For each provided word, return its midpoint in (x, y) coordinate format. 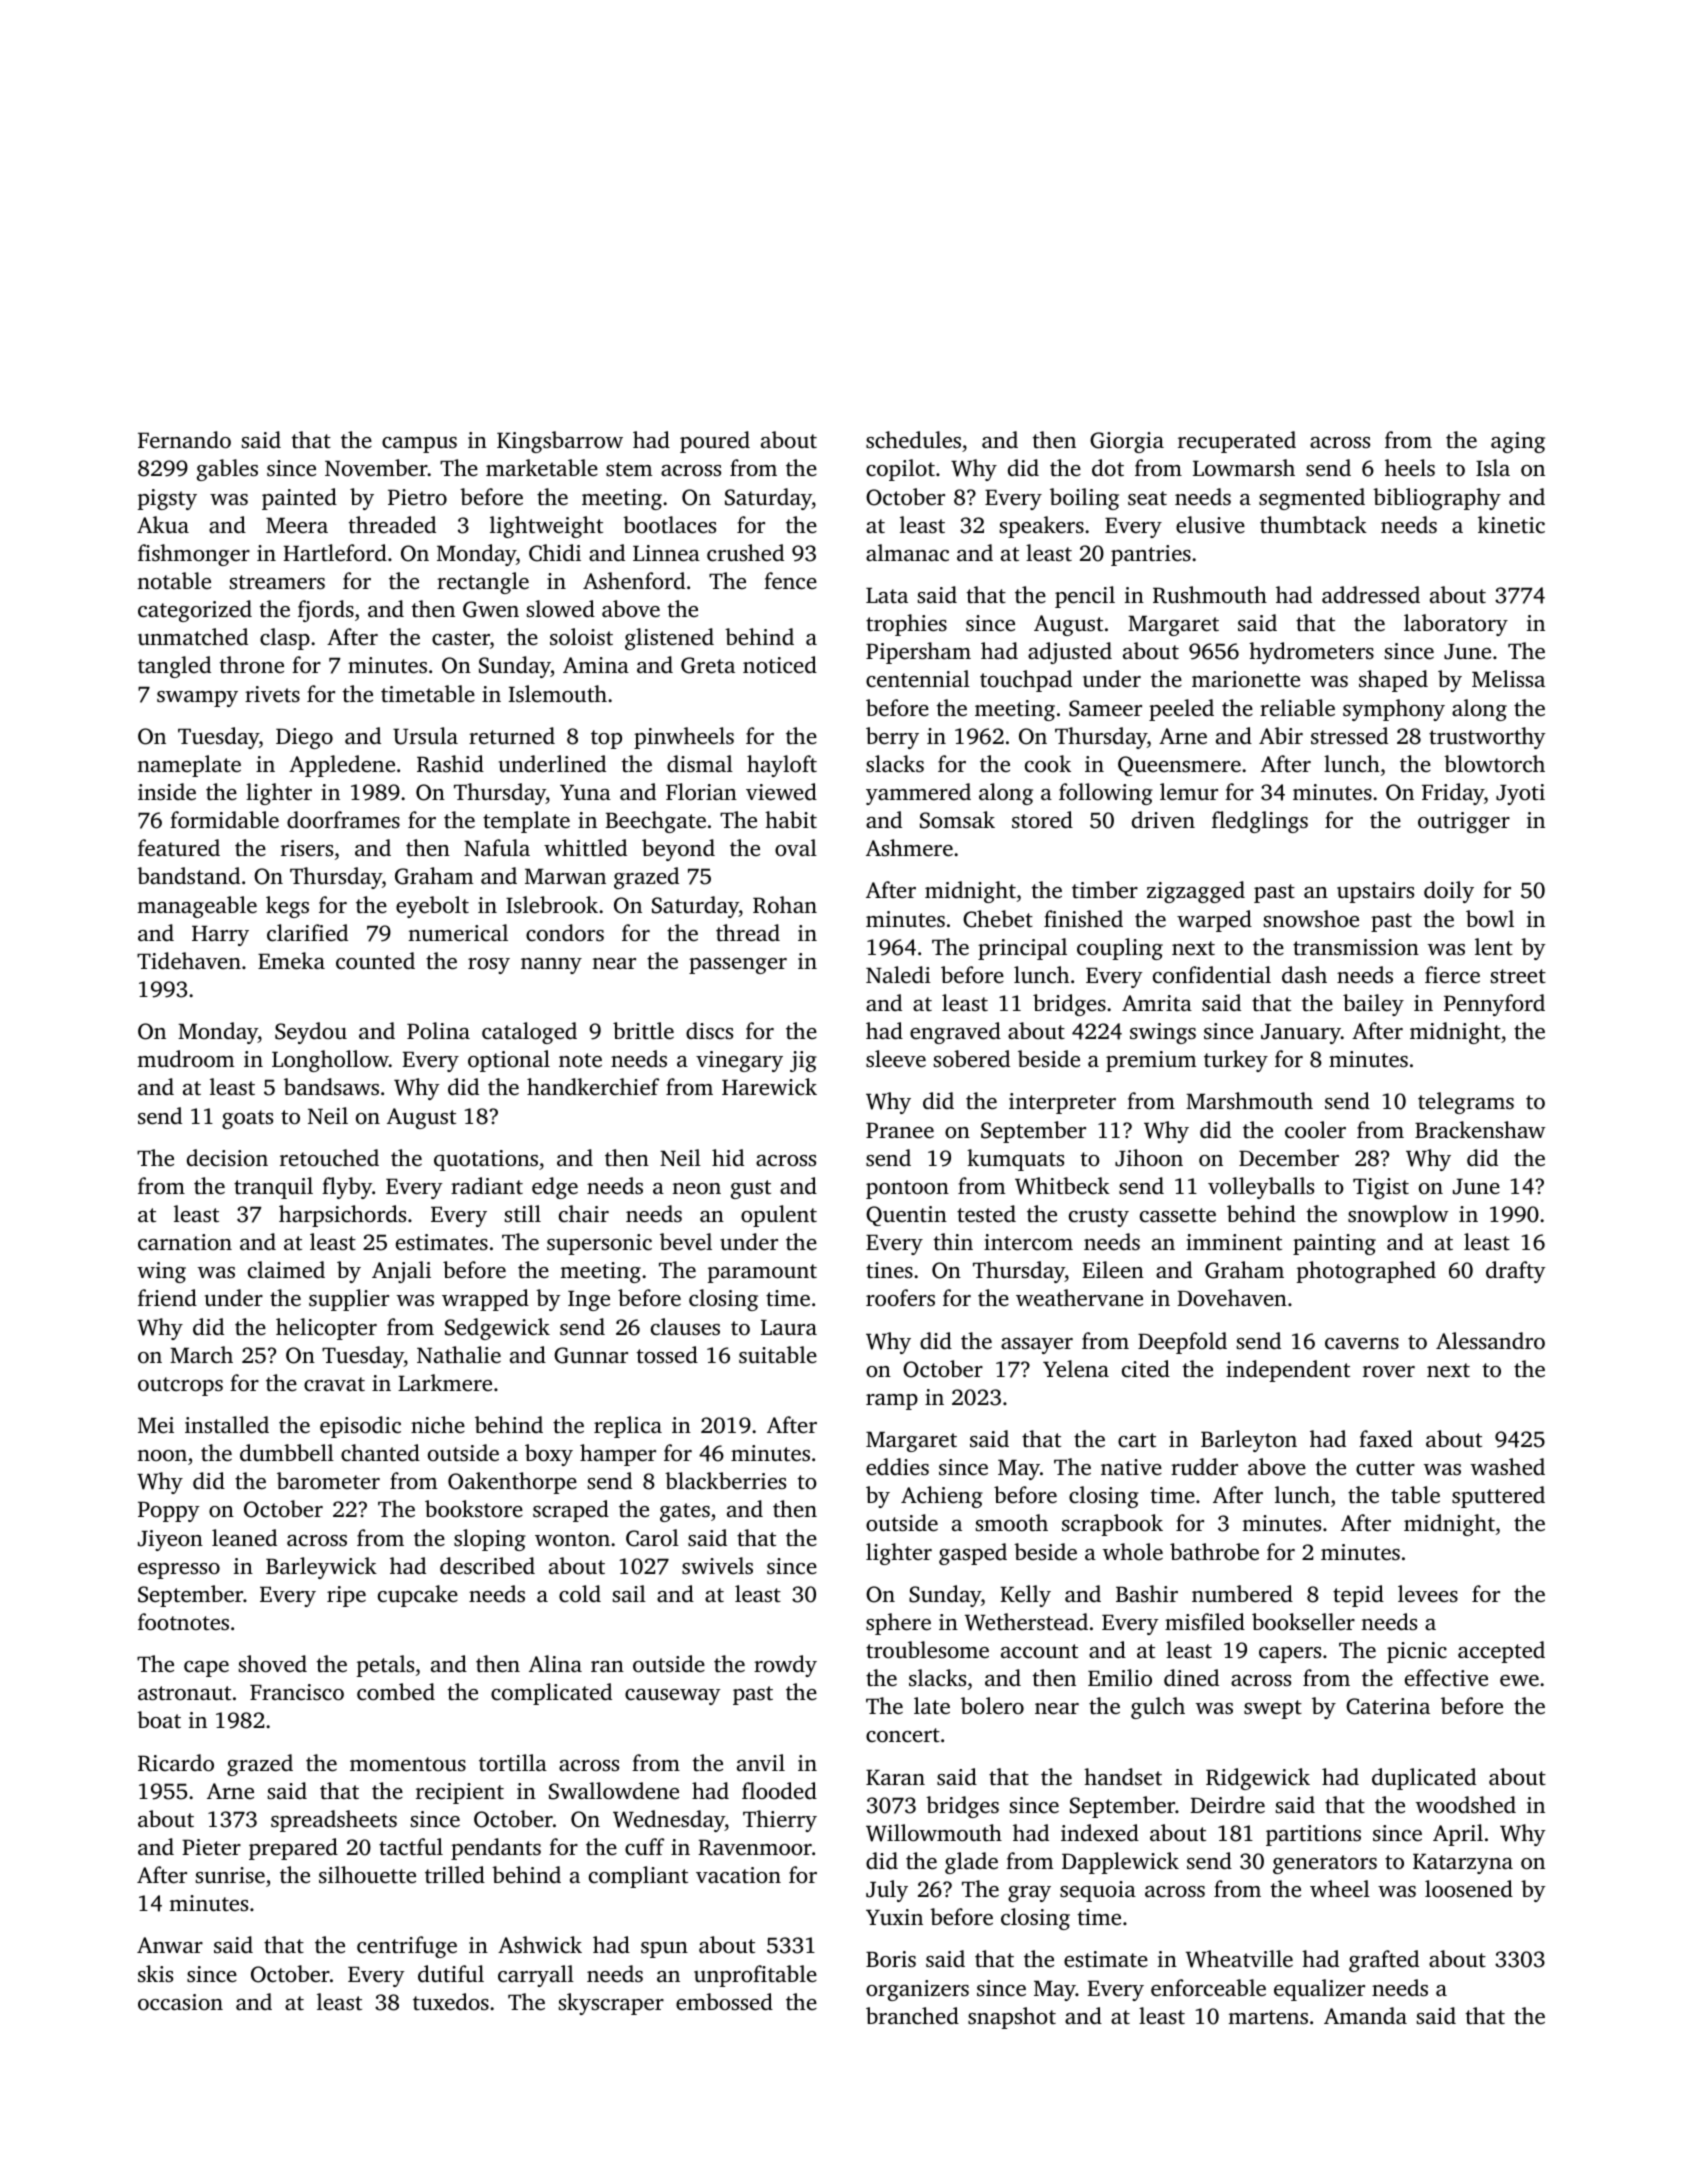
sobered (972, 1058)
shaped (1393, 681)
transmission (1356, 947)
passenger (738, 966)
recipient (460, 1793)
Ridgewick (1258, 1779)
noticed (780, 665)
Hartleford (335, 553)
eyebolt (432, 907)
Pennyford (1494, 1005)
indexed (1100, 1833)
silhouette (367, 1875)
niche (438, 1425)
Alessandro (1490, 1341)
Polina (438, 1030)
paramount (762, 1273)
